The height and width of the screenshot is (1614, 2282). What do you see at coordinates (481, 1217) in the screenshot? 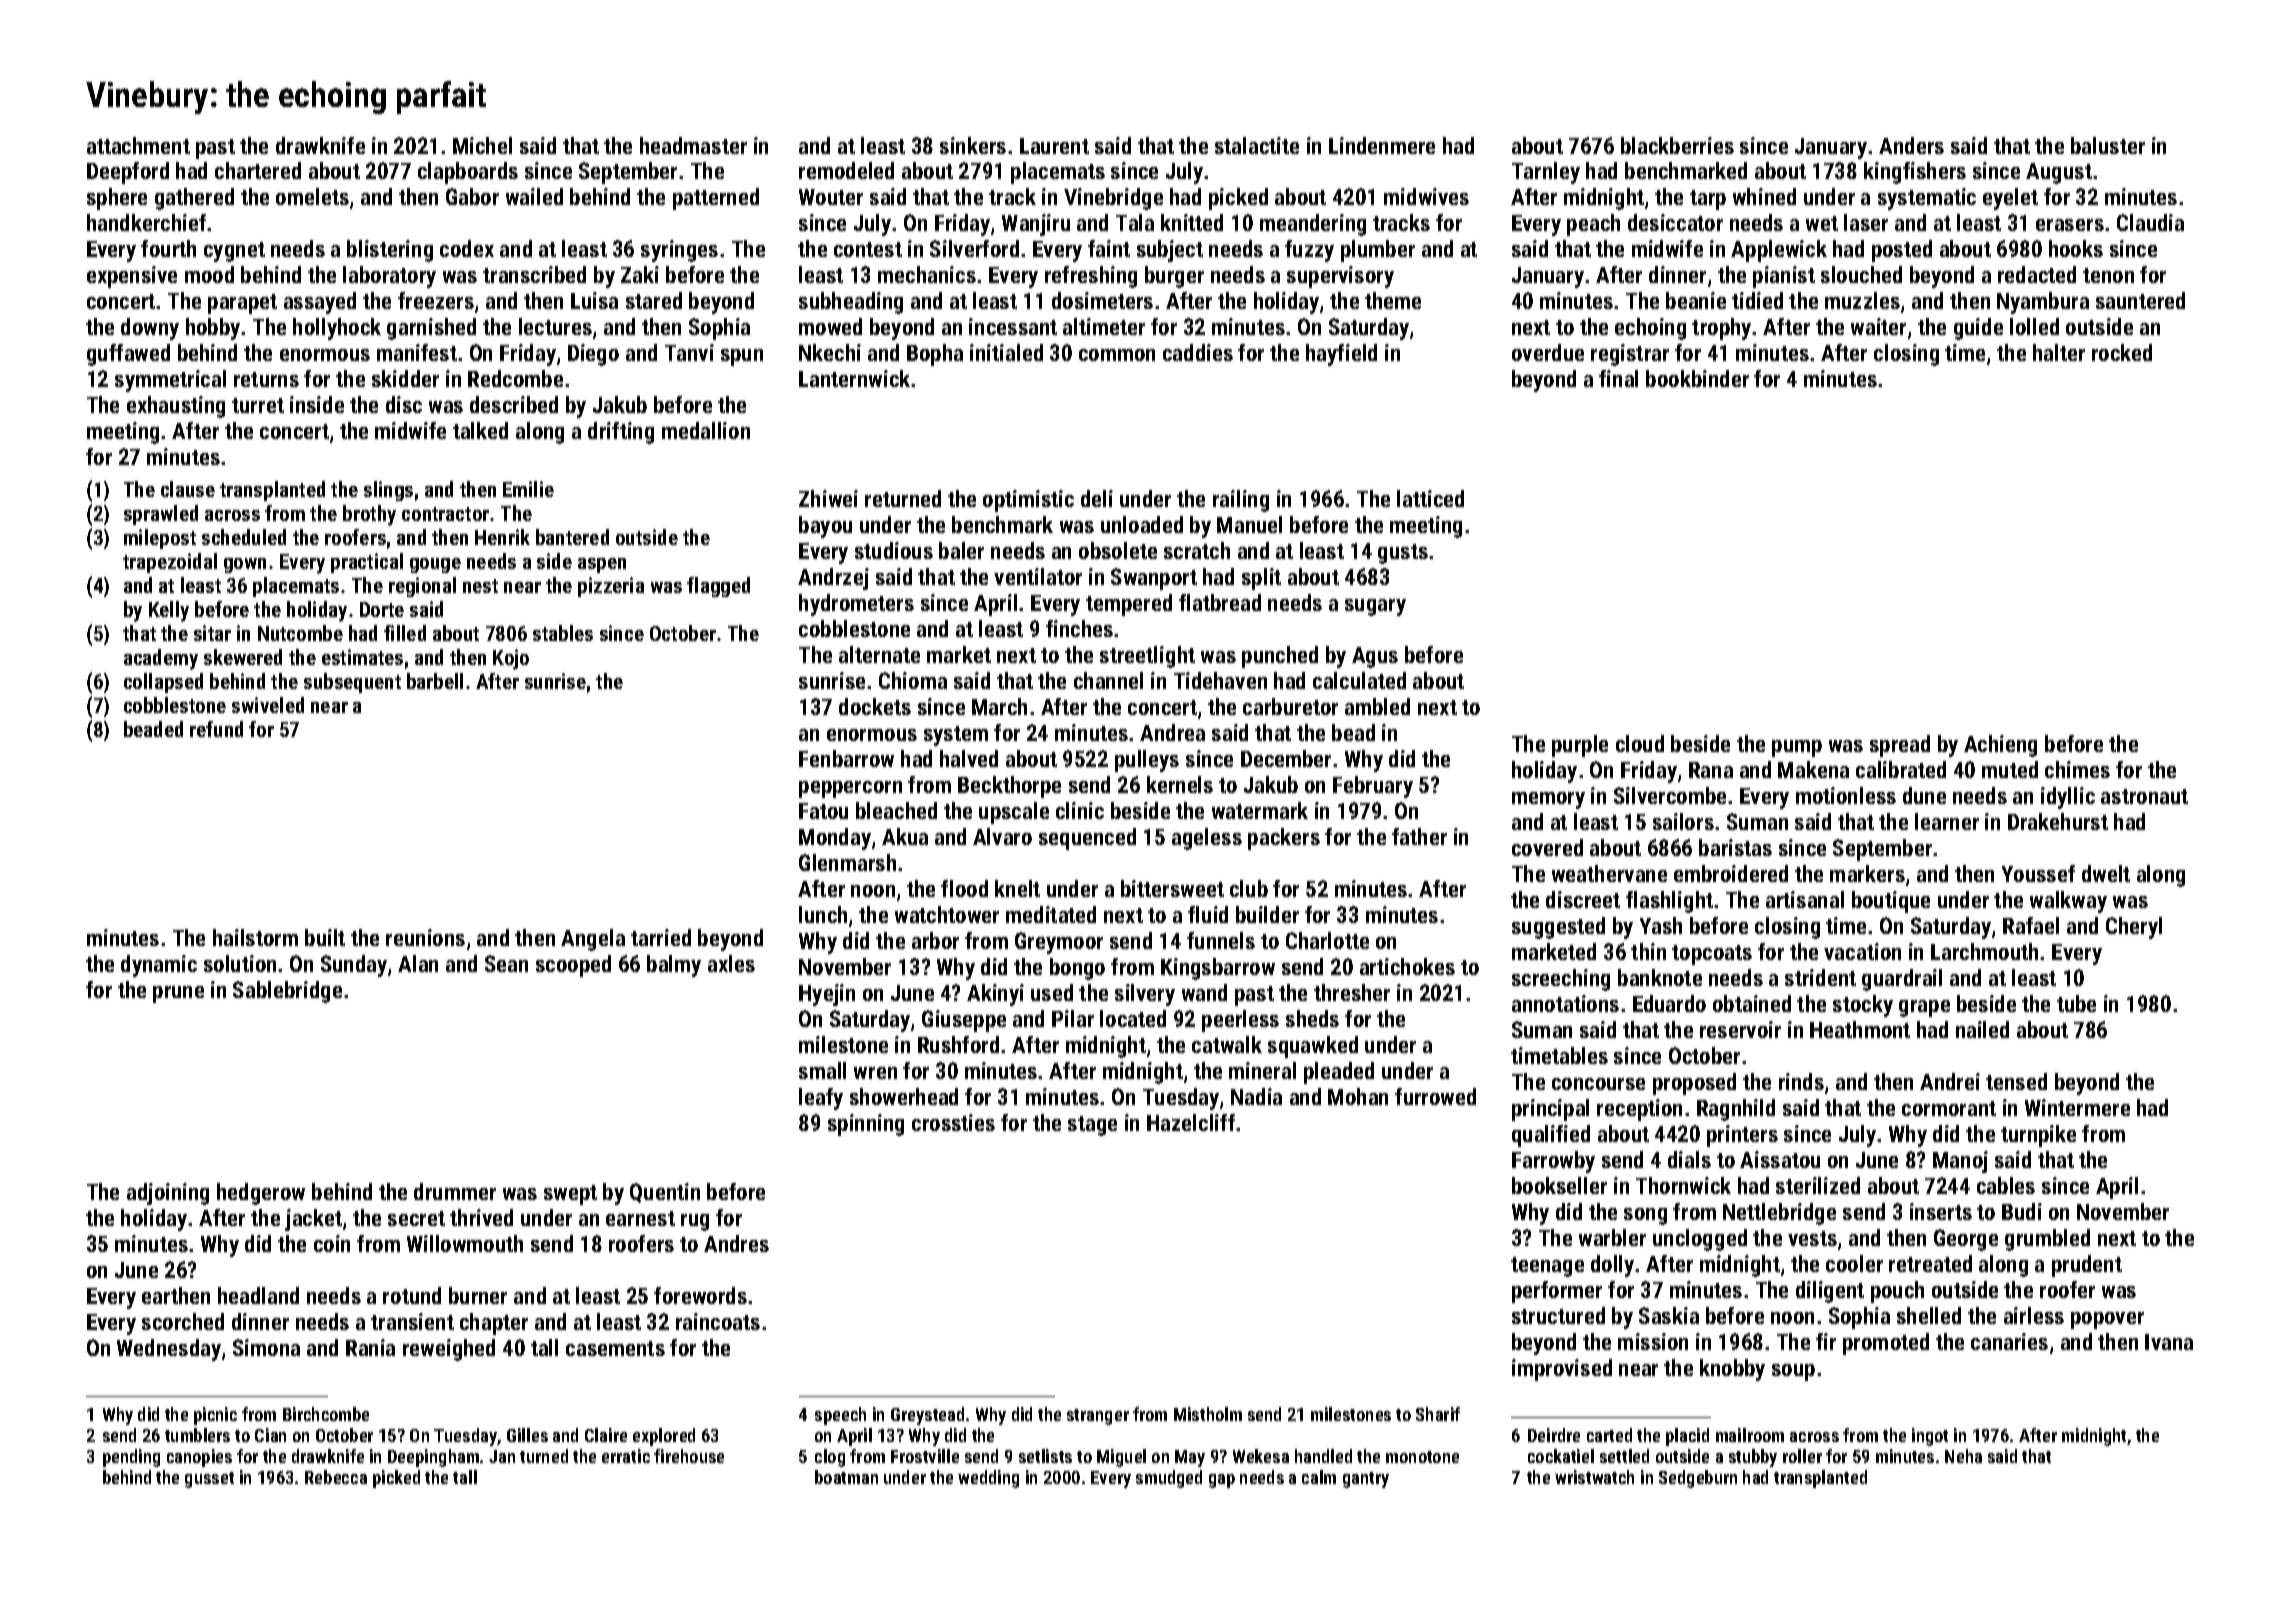
I see `thrived` at bounding box center [481, 1217].
